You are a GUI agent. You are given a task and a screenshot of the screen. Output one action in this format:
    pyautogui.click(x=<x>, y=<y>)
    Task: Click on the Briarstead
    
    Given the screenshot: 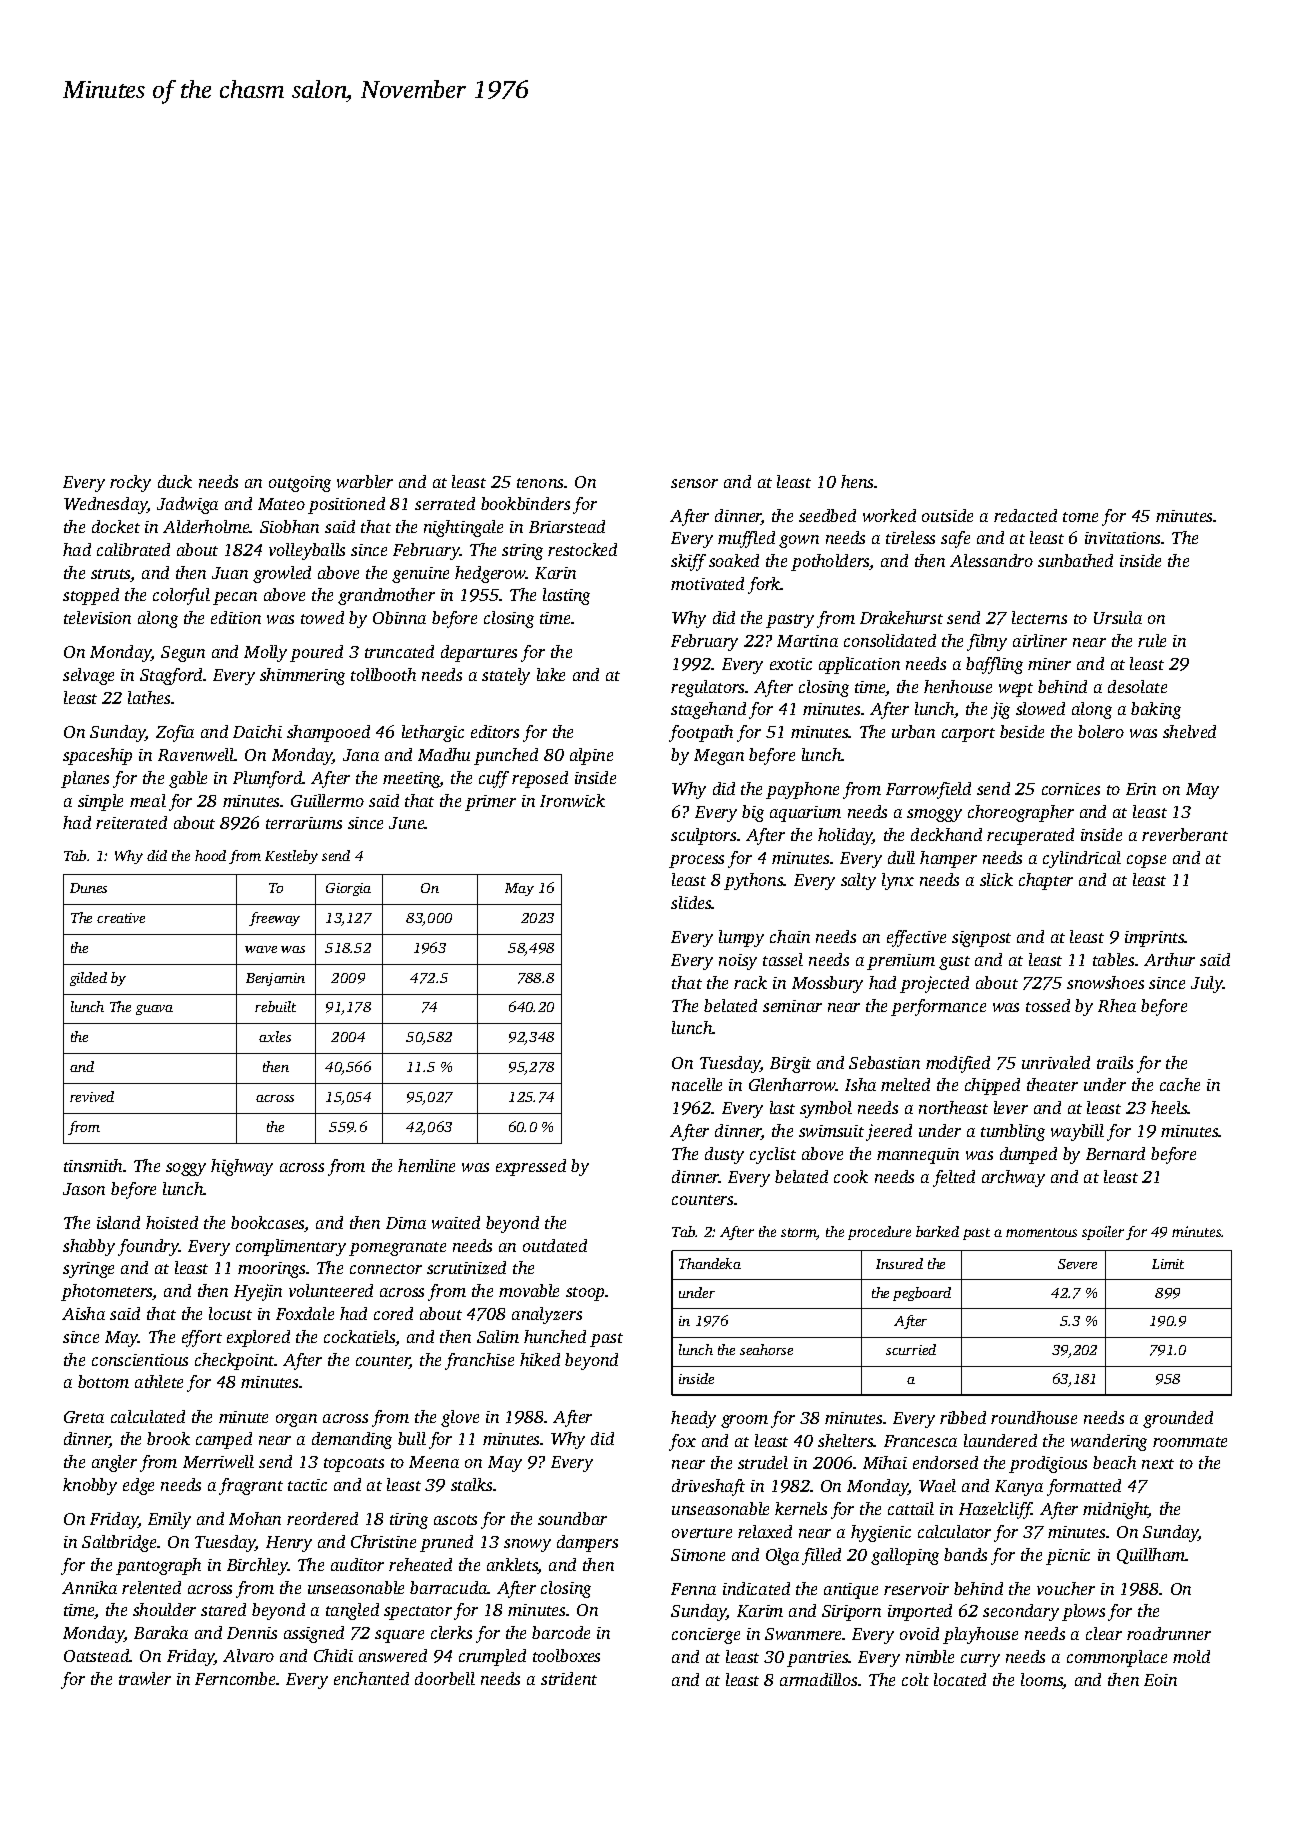 What is the action you would take?
    pyautogui.click(x=567, y=526)
